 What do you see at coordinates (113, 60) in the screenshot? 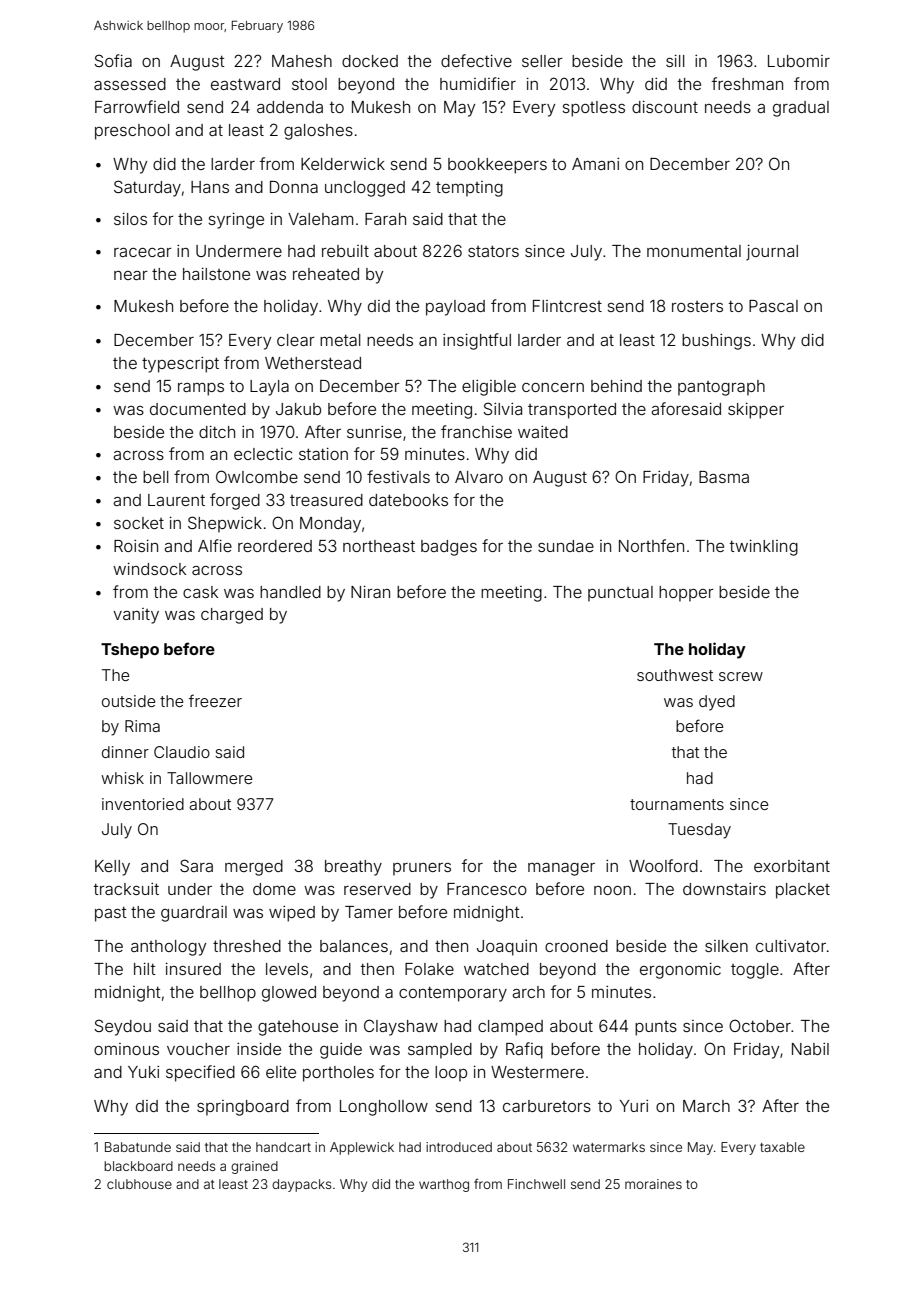
I see `Sofia` at bounding box center [113, 60].
